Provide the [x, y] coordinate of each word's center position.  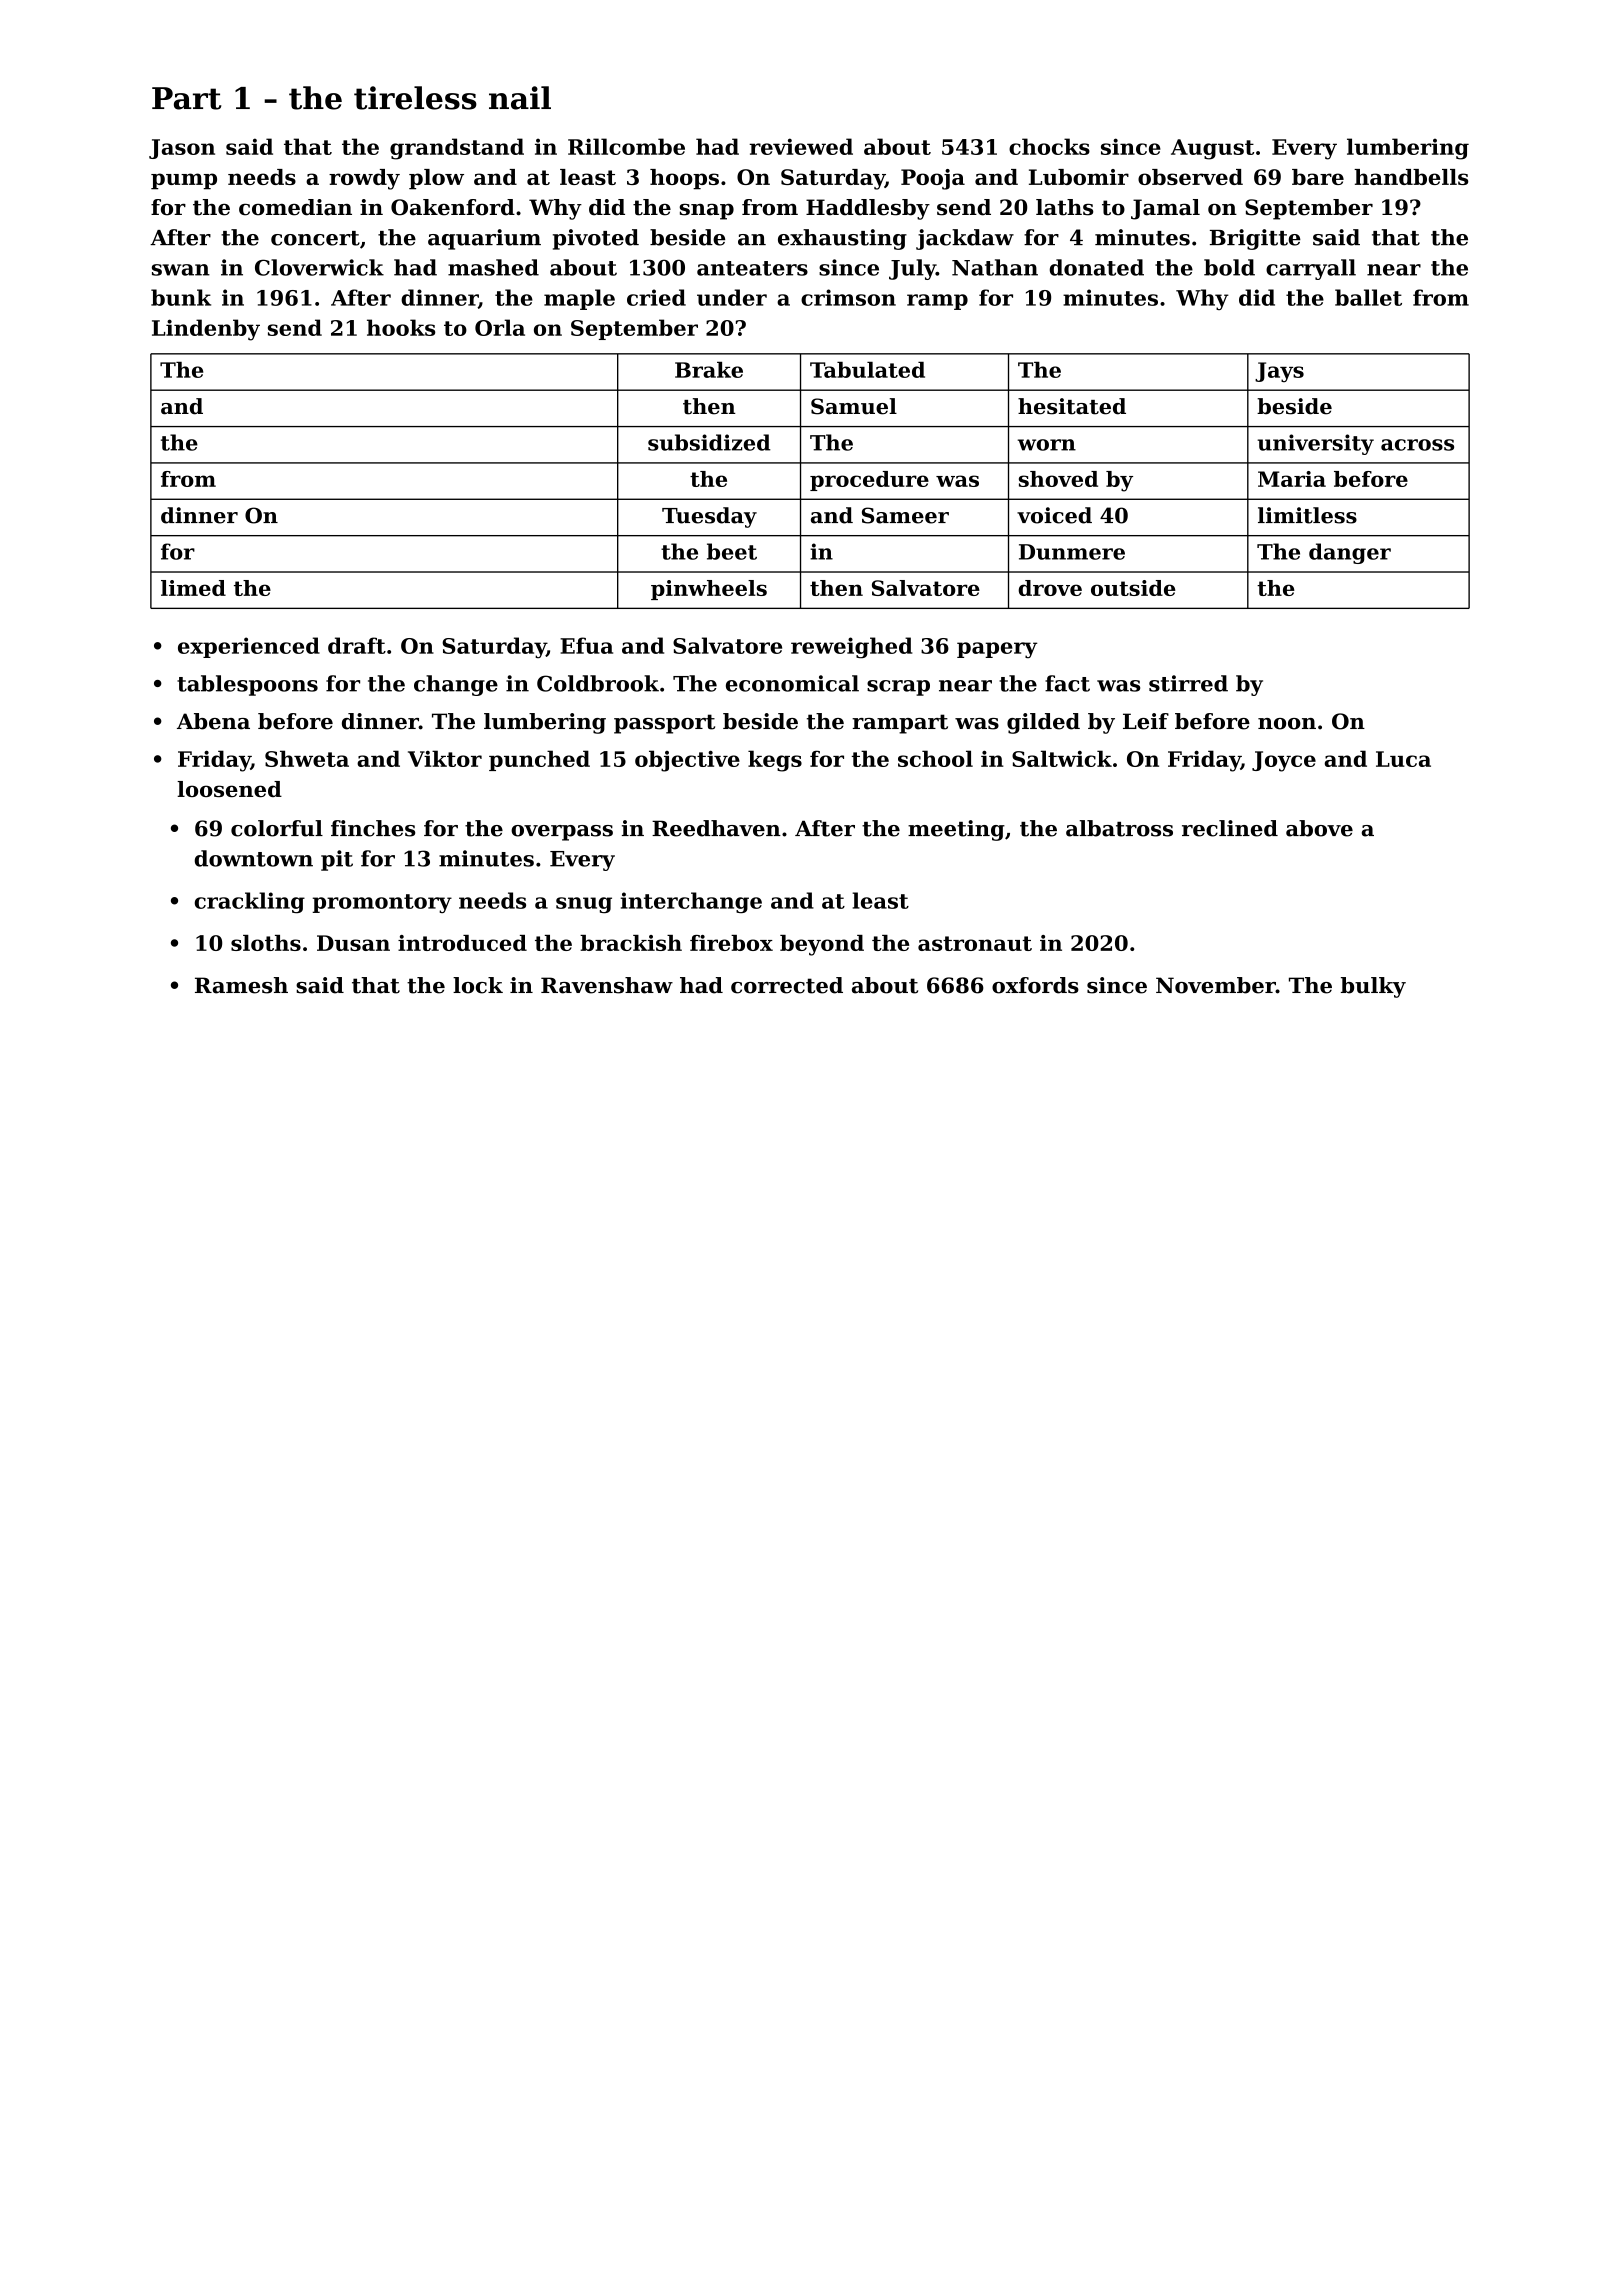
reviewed [801, 146]
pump [184, 181]
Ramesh [241, 985]
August [1212, 149]
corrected [787, 985]
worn [1047, 445]
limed [193, 588]
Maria [1292, 479]
